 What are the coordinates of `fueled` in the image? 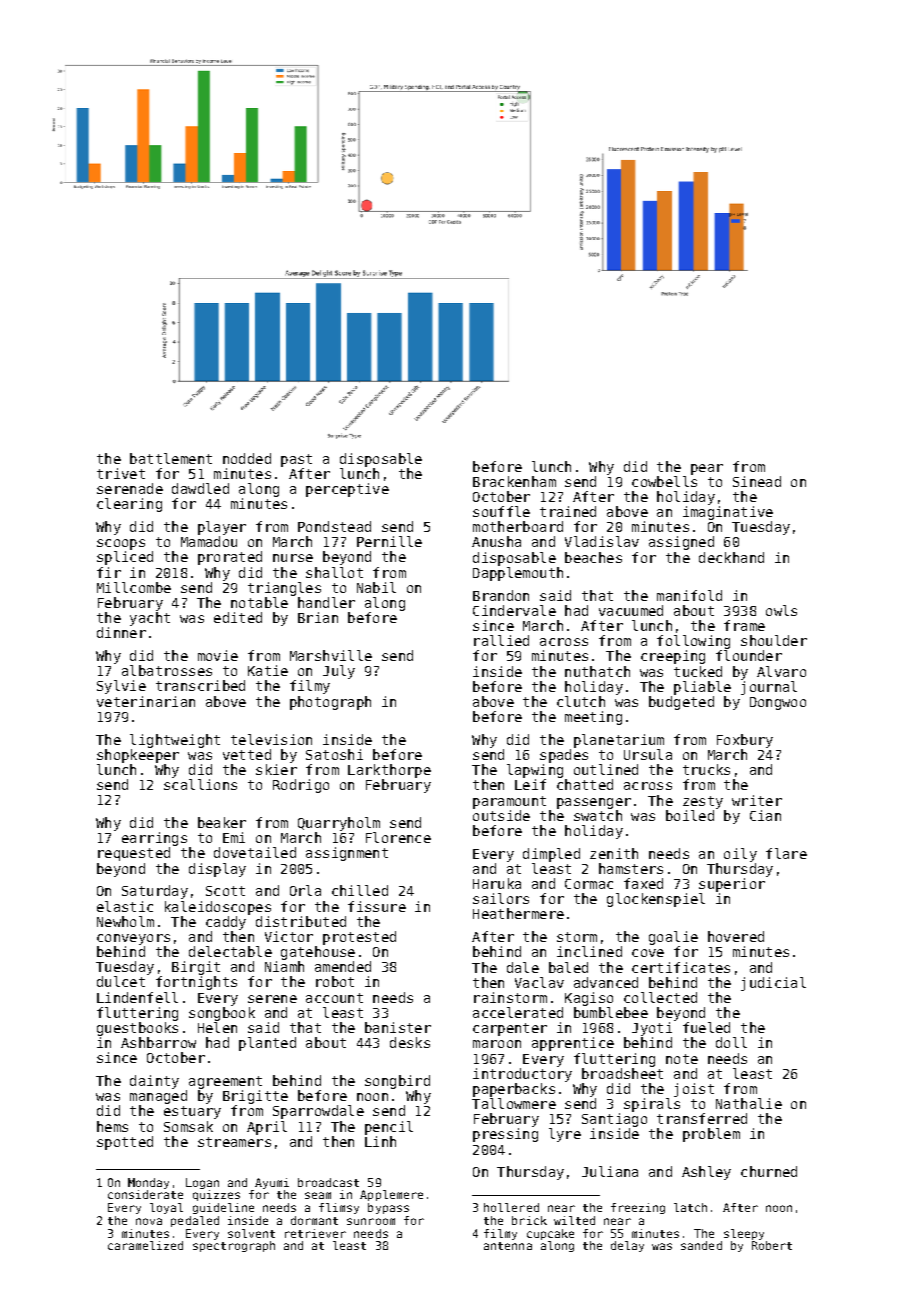 It's located at (706, 1027).
